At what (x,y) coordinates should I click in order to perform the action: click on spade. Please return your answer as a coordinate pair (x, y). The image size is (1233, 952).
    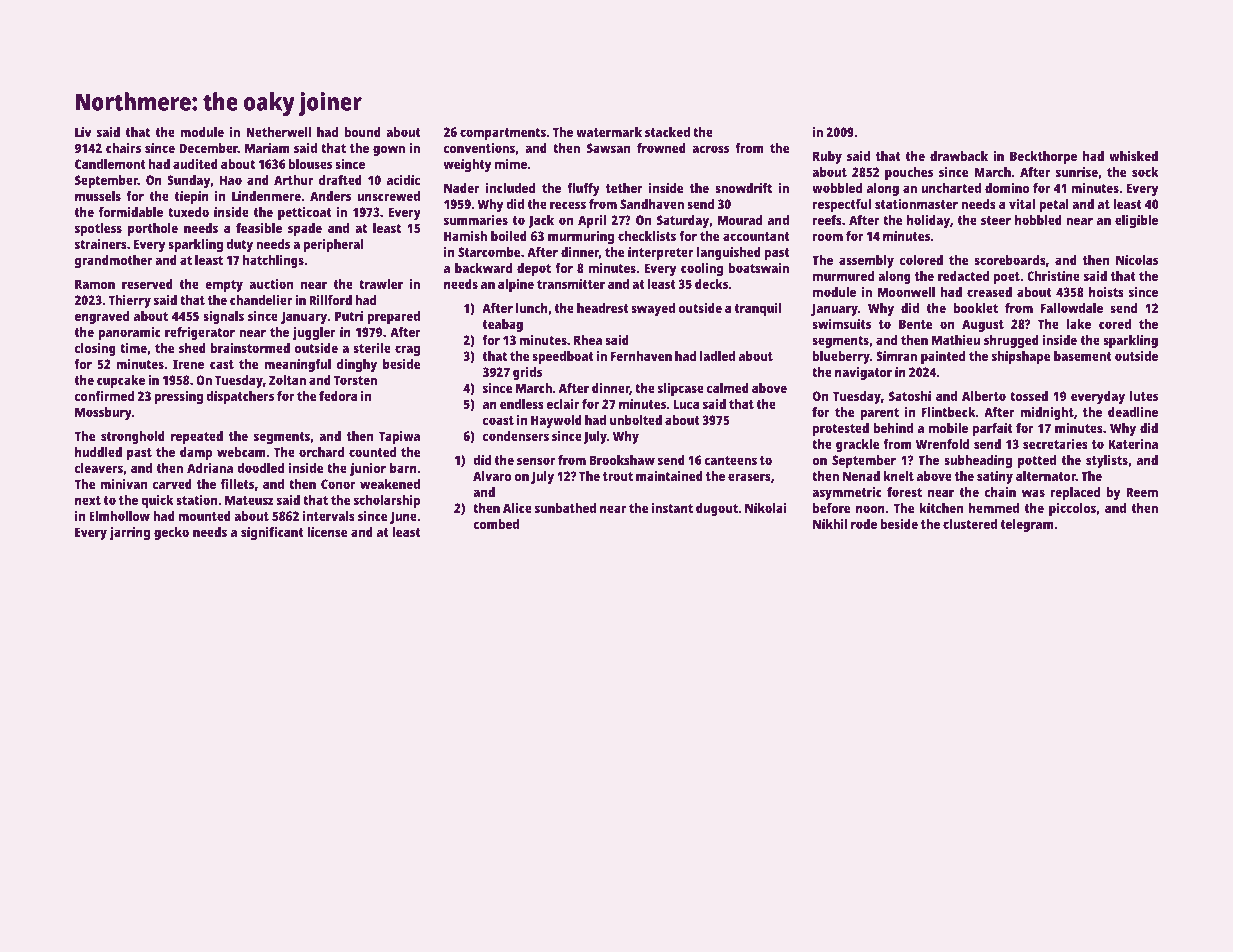
    Looking at the image, I should click on (305, 229).
